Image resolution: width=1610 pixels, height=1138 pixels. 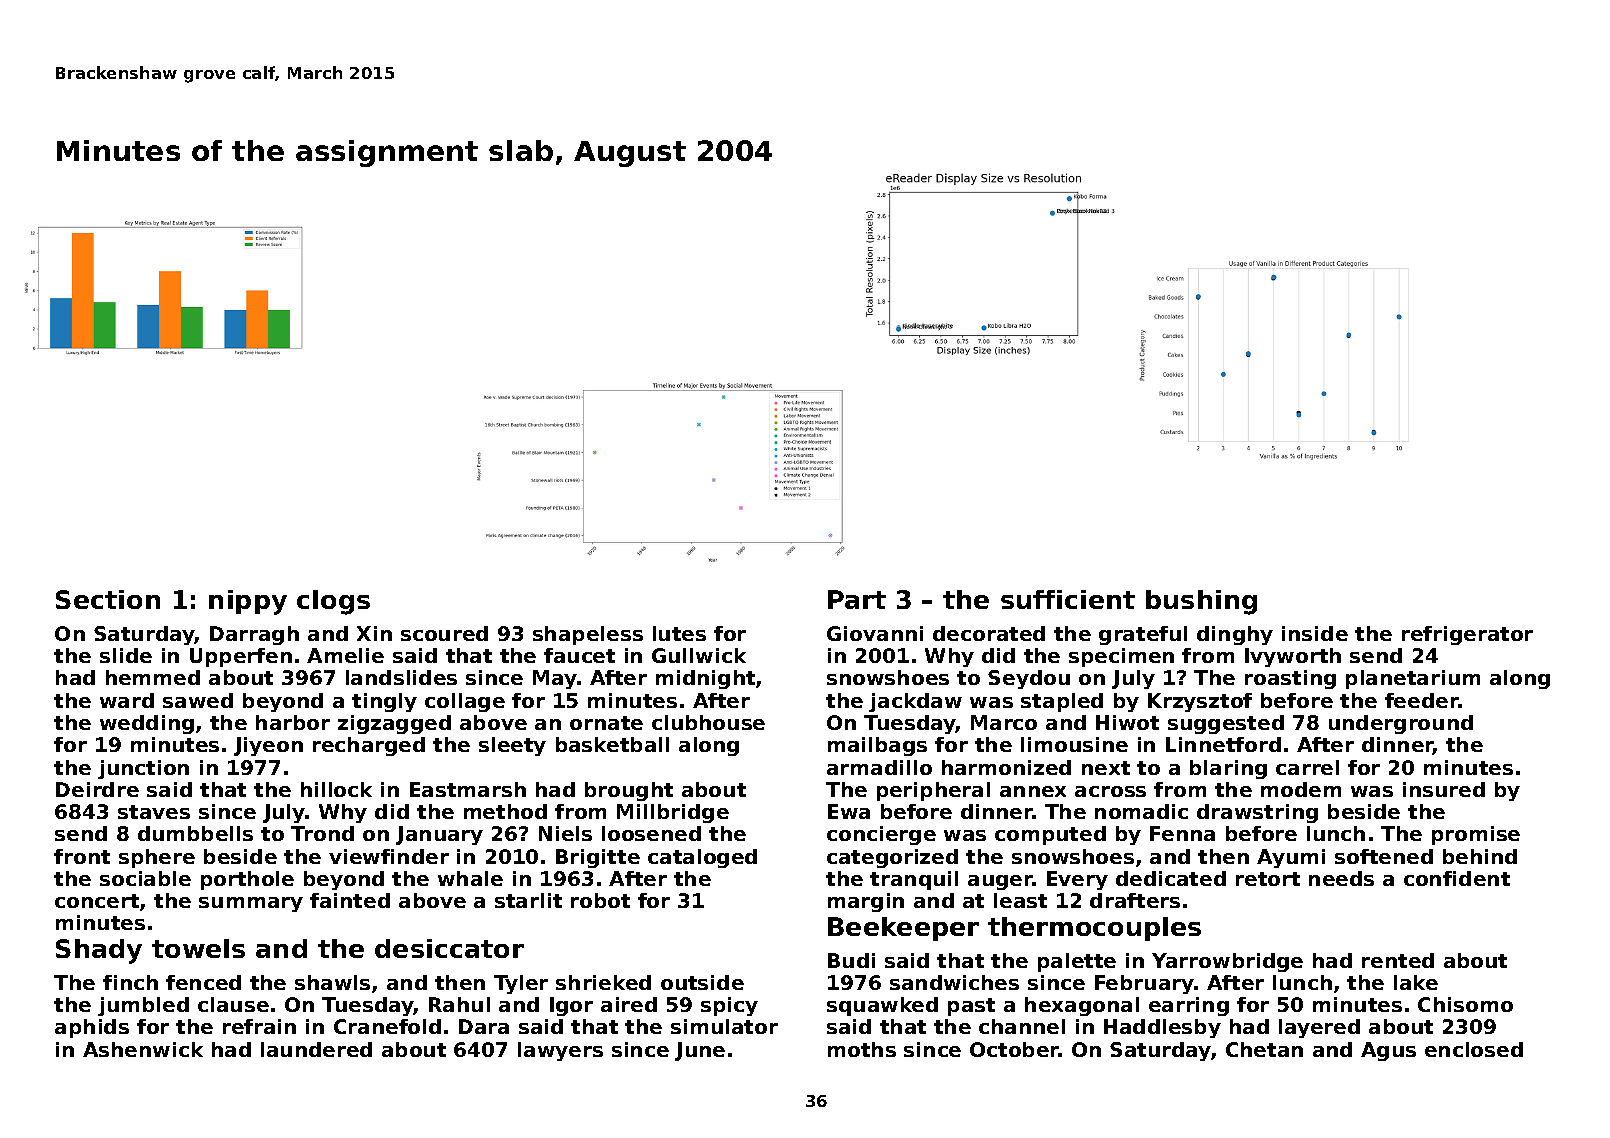 I want to click on spicy, so click(x=729, y=1006).
